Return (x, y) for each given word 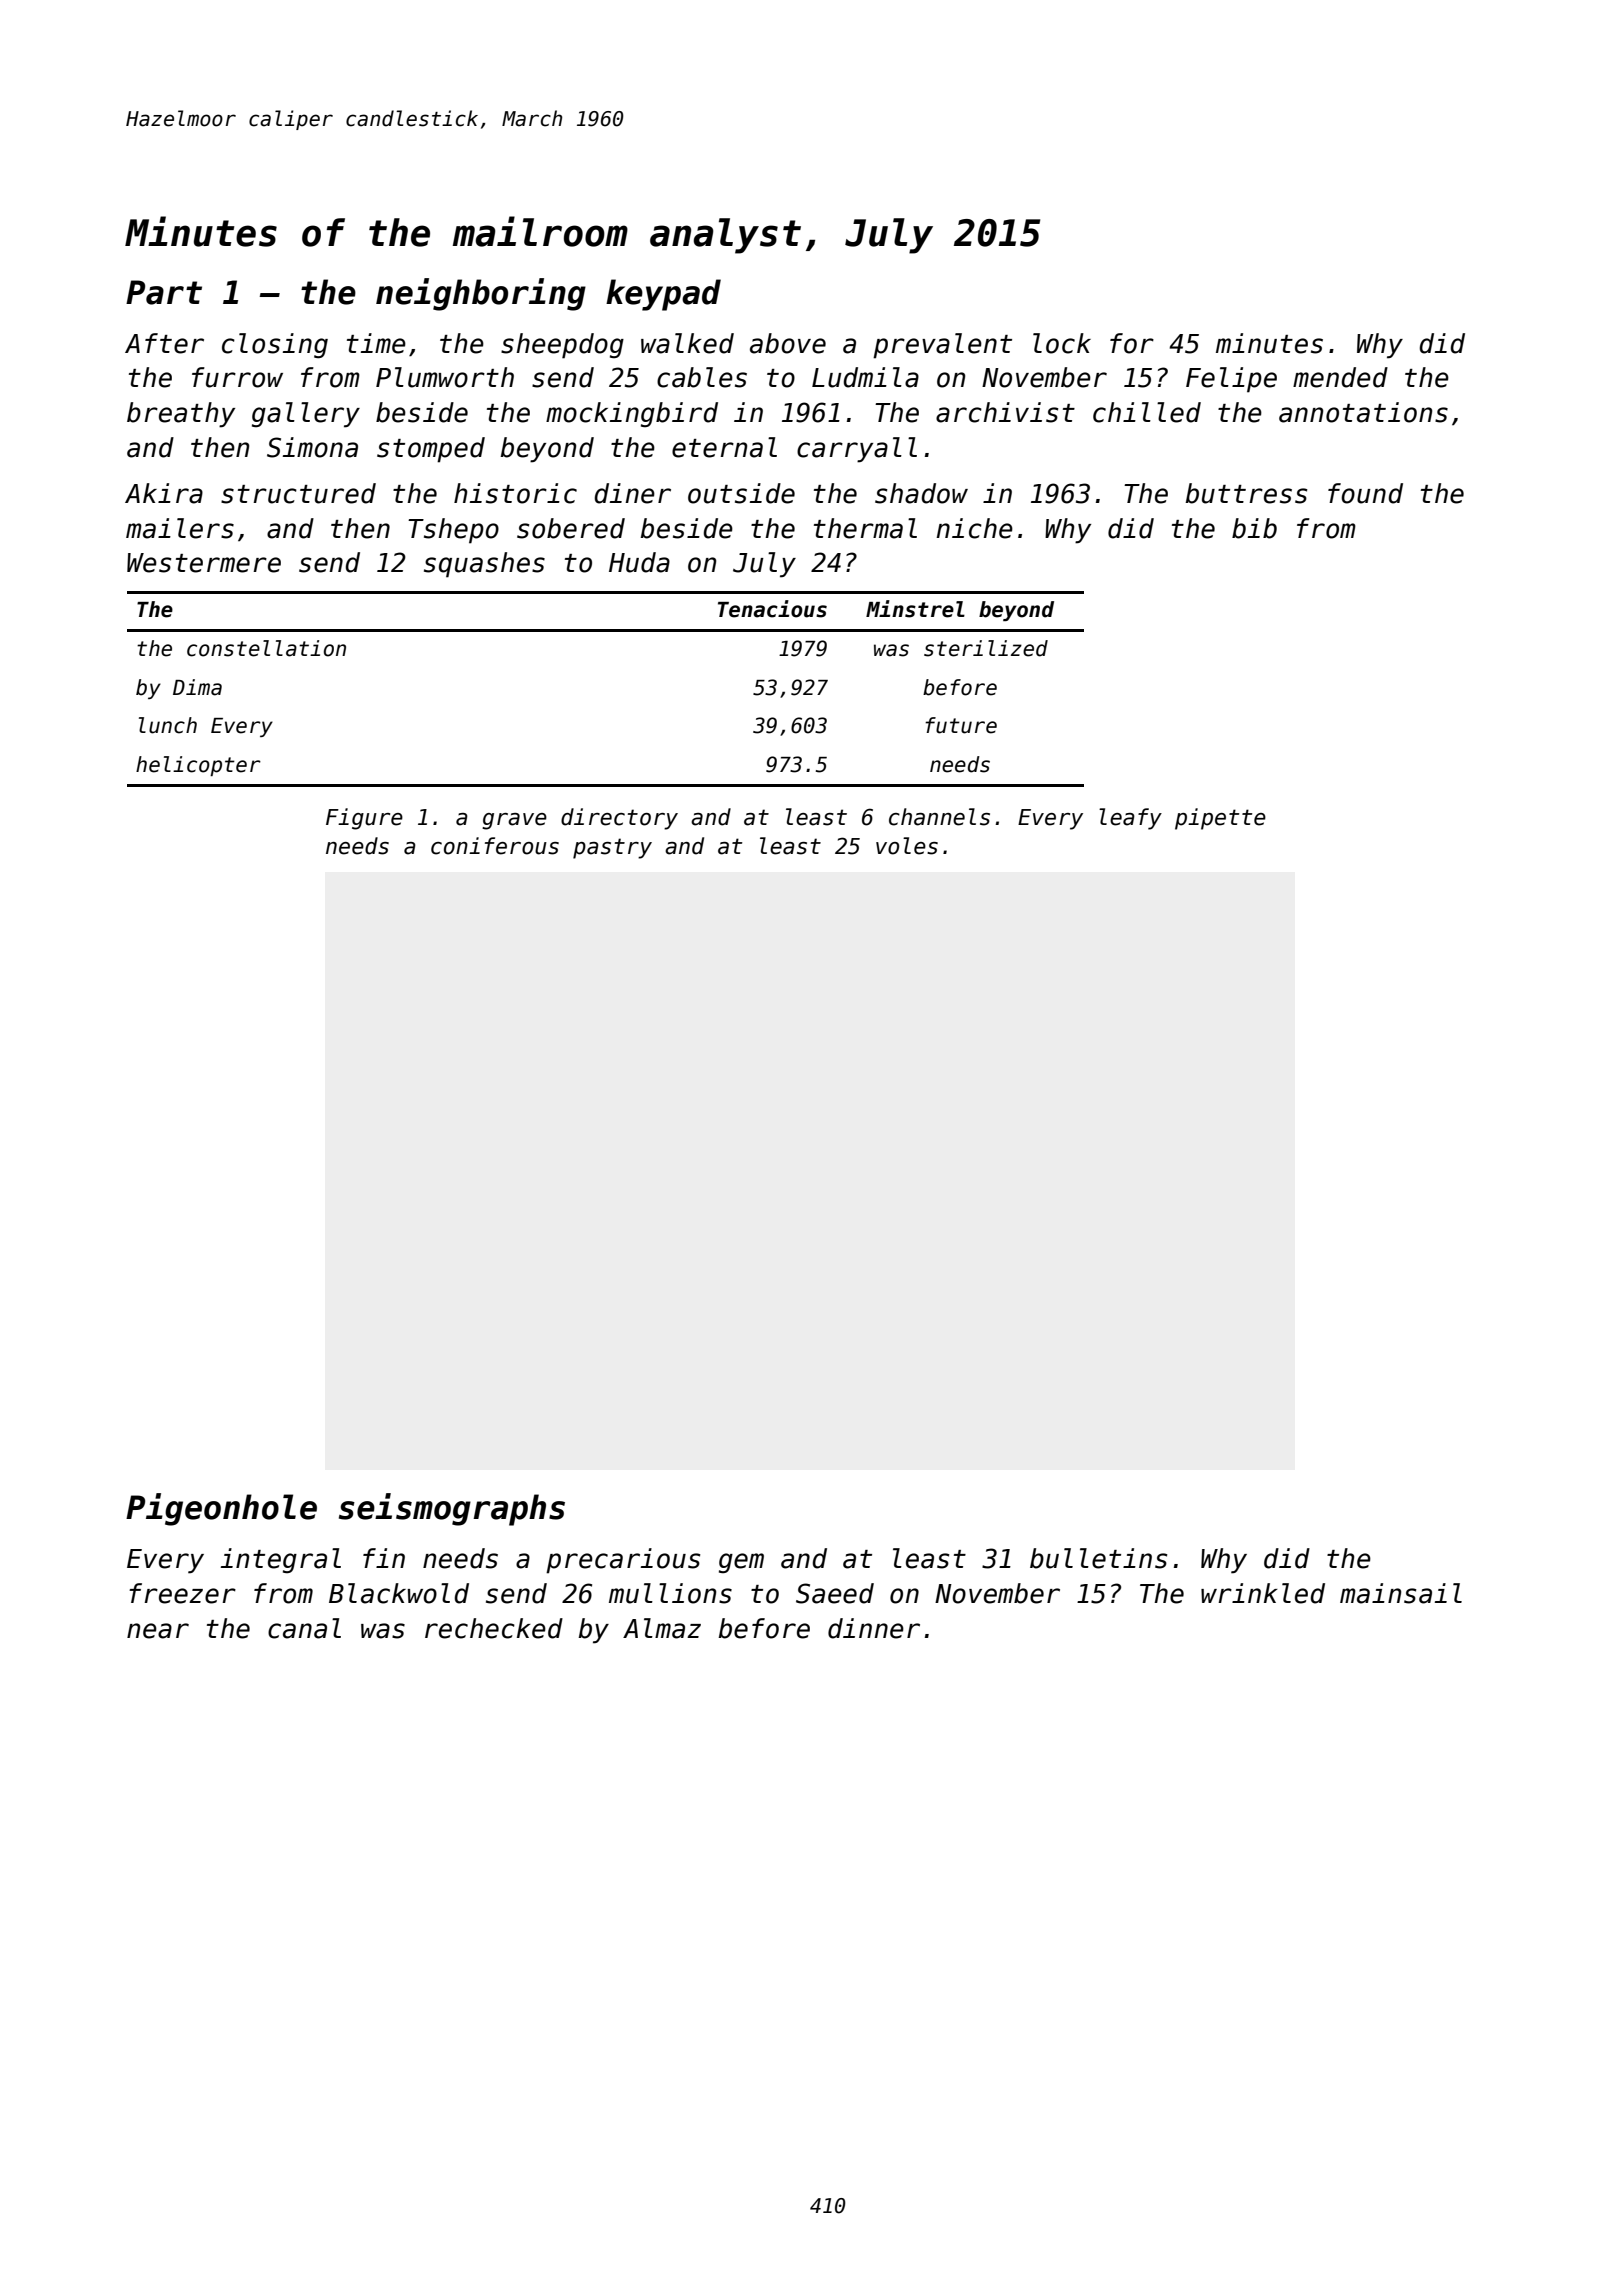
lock (1062, 343)
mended (1340, 377)
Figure (364, 819)
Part (164, 292)
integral (281, 1560)
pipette (1220, 819)
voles (907, 846)
